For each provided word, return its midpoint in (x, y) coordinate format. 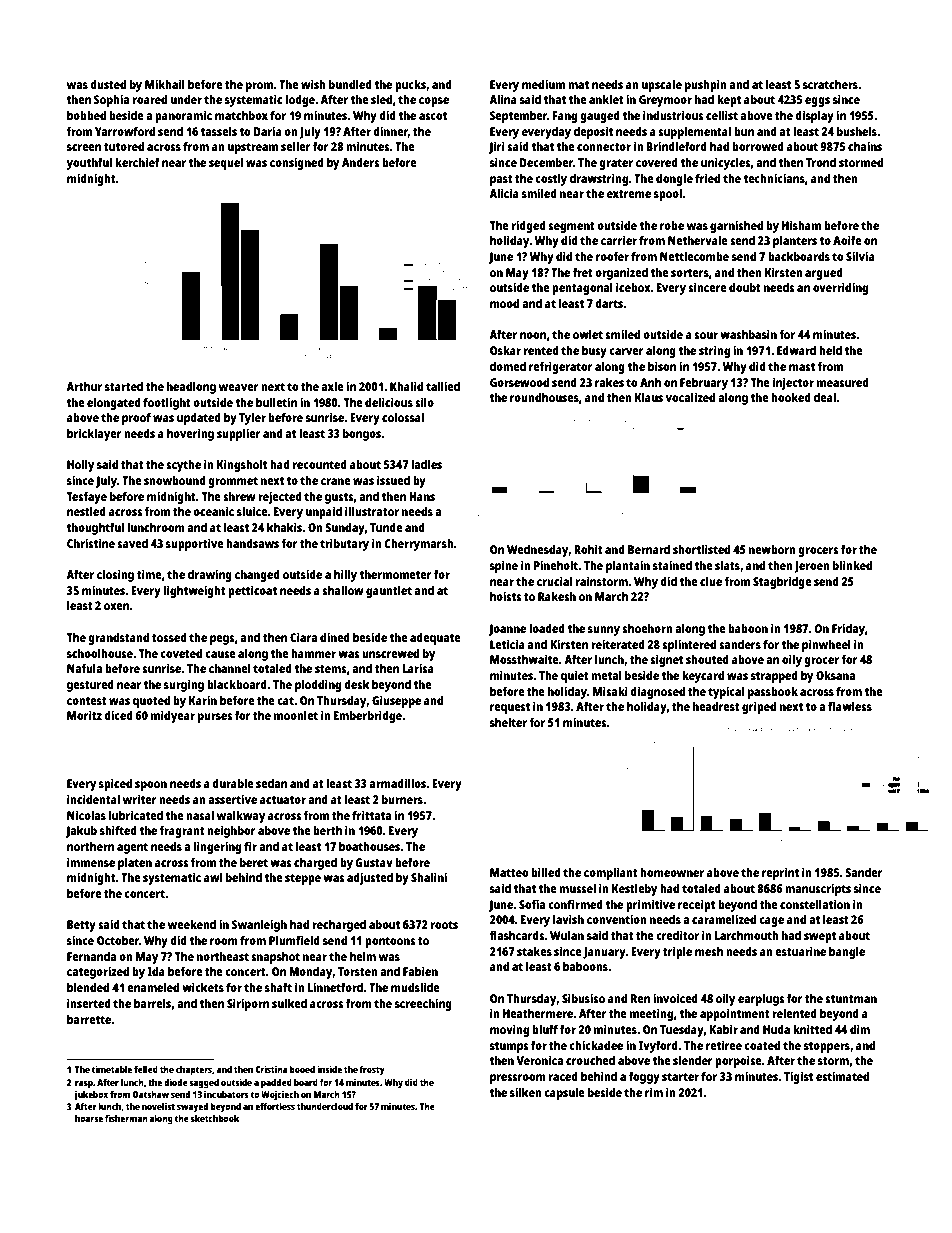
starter (680, 1077)
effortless (275, 1106)
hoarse (89, 1118)
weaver (239, 387)
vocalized (690, 397)
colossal (403, 417)
